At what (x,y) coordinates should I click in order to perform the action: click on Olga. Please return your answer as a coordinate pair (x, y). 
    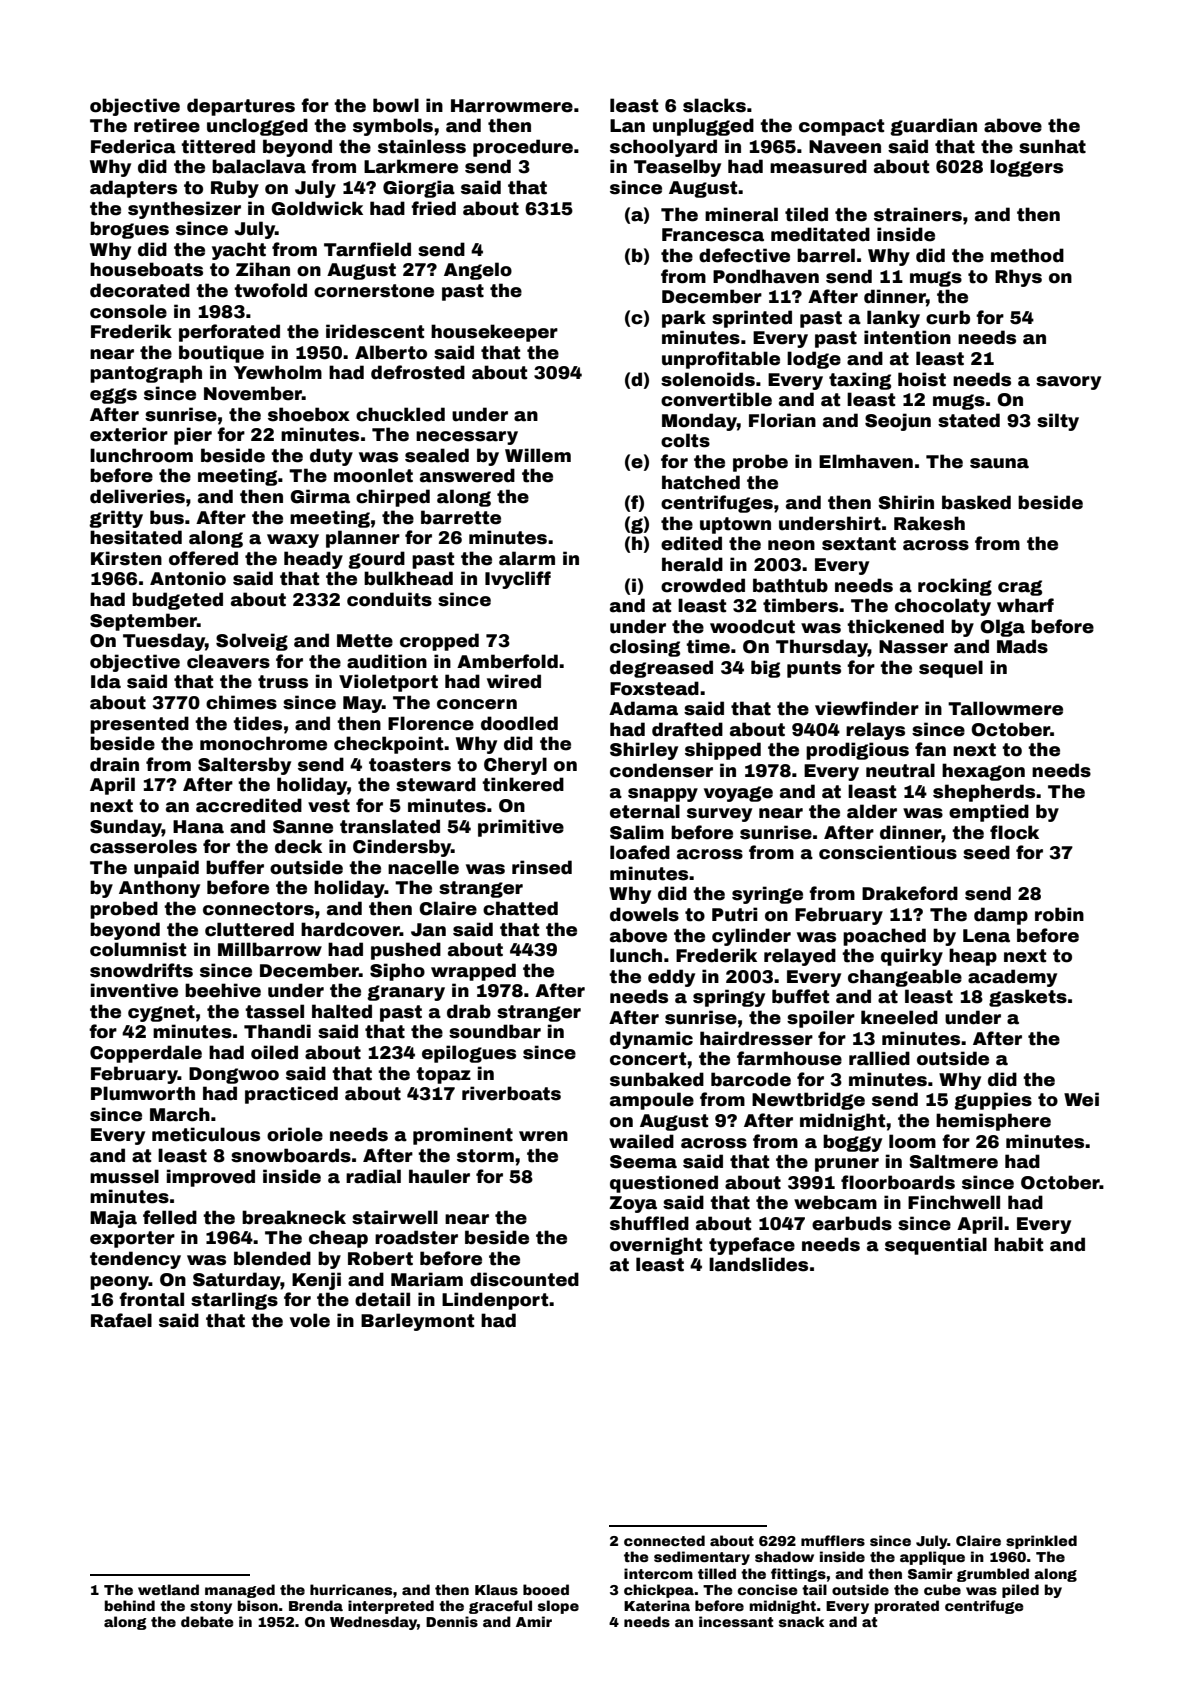
    Looking at the image, I should click on (1002, 628).
